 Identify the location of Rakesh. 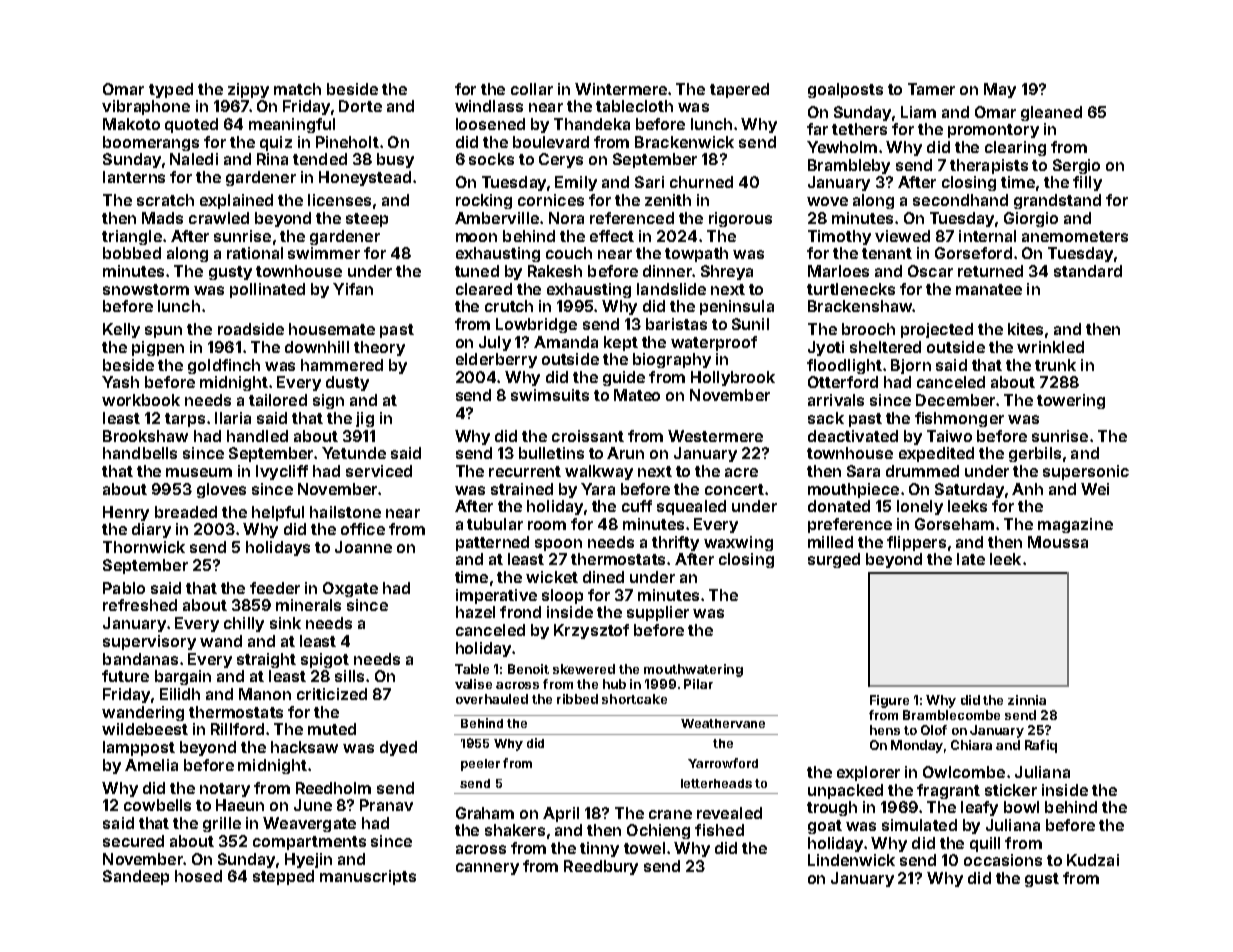
(555, 271).
